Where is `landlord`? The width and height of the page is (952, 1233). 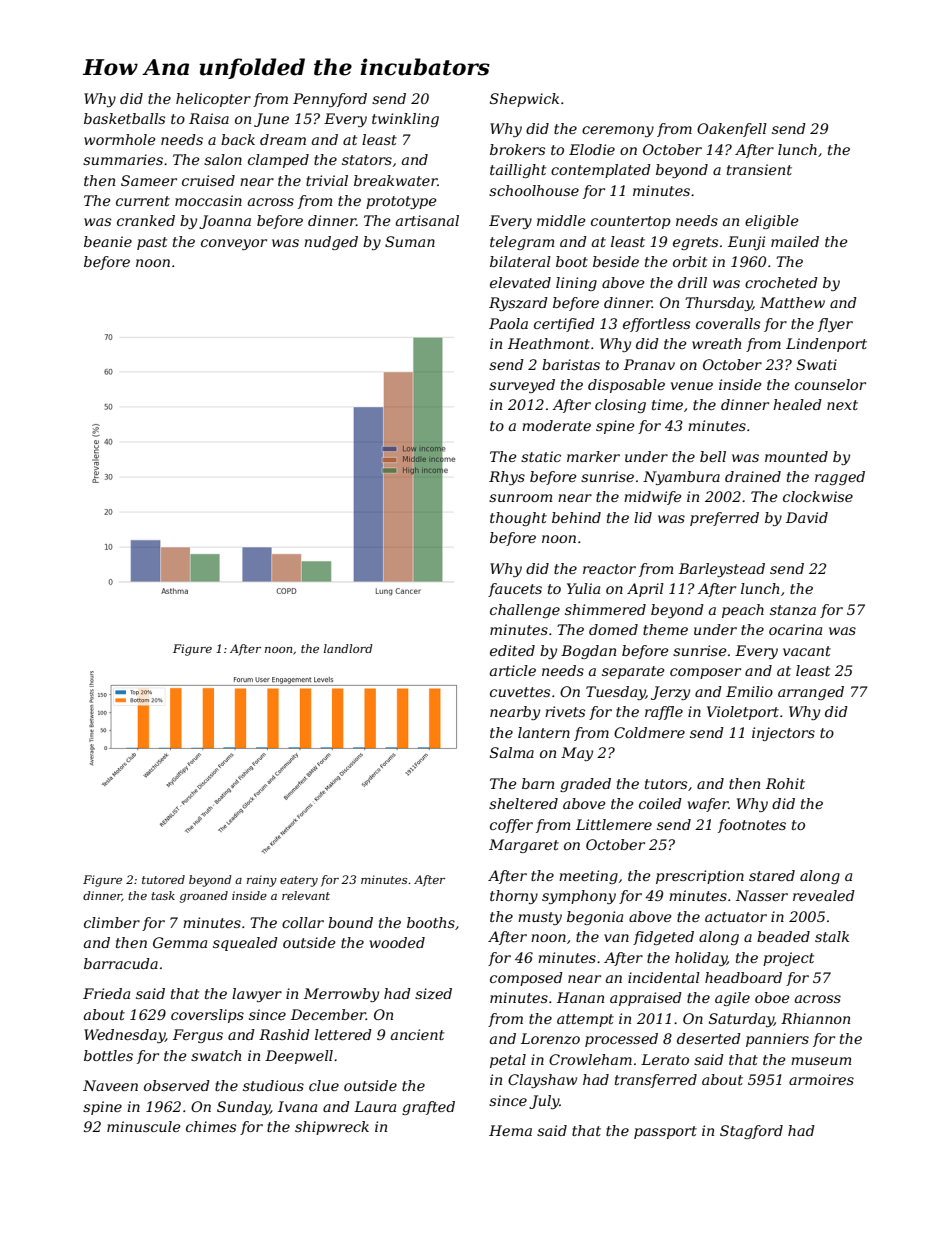
landlord is located at coordinates (348, 648).
